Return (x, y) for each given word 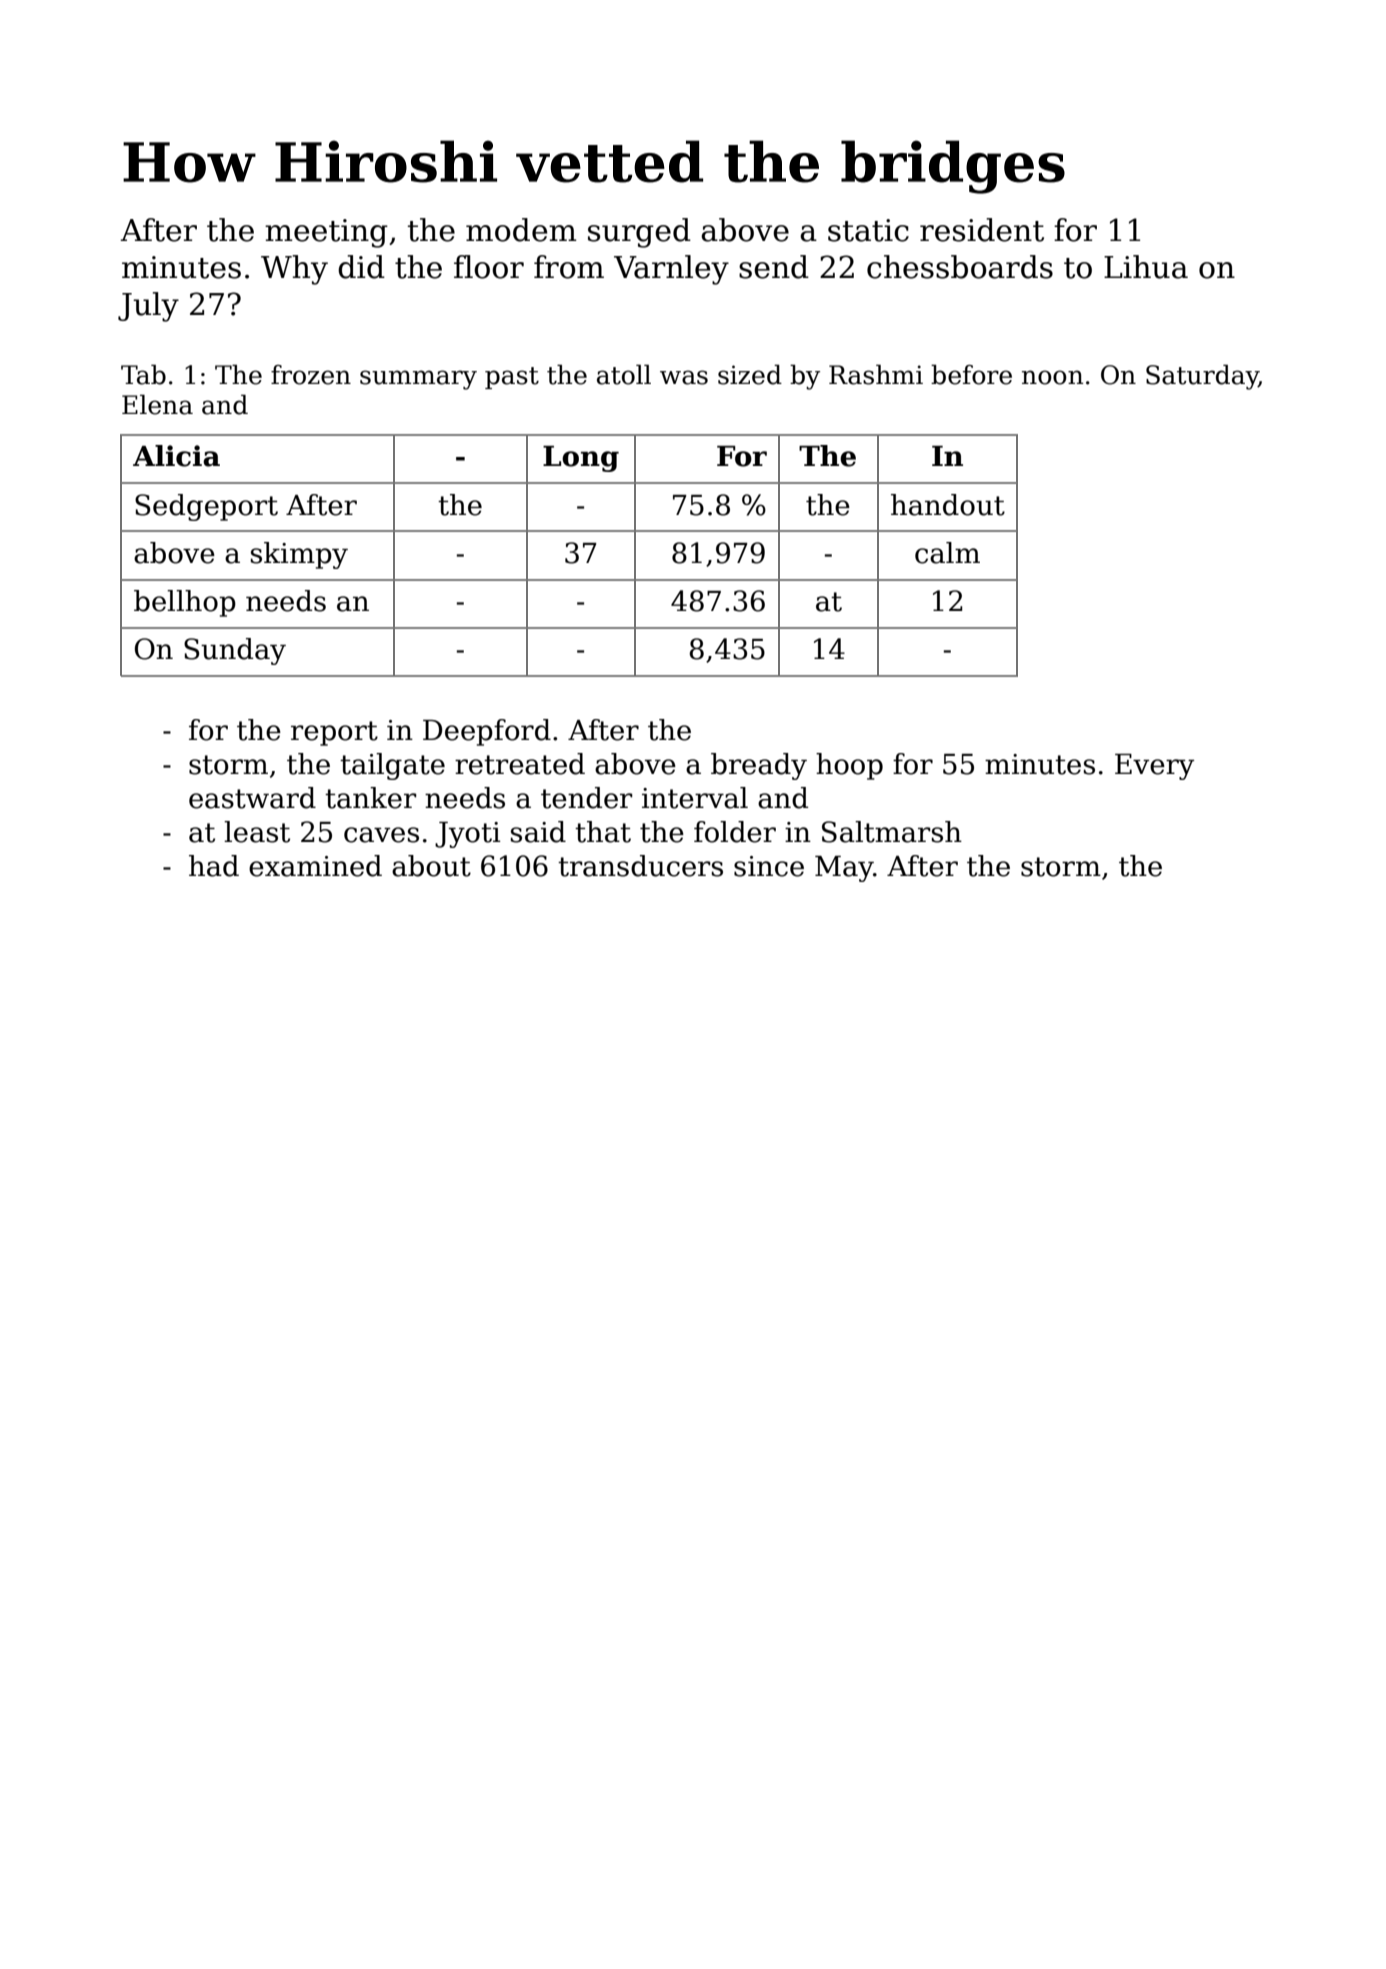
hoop (849, 766)
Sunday (235, 651)
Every (1154, 767)
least (257, 832)
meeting (326, 233)
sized (750, 375)
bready (759, 766)
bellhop (185, 603)
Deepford (487, 732)
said (538, 832)
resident (982, 230)
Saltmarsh (892, 832)
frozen (311, 375)
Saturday (1202, 377)
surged (639, 233)
